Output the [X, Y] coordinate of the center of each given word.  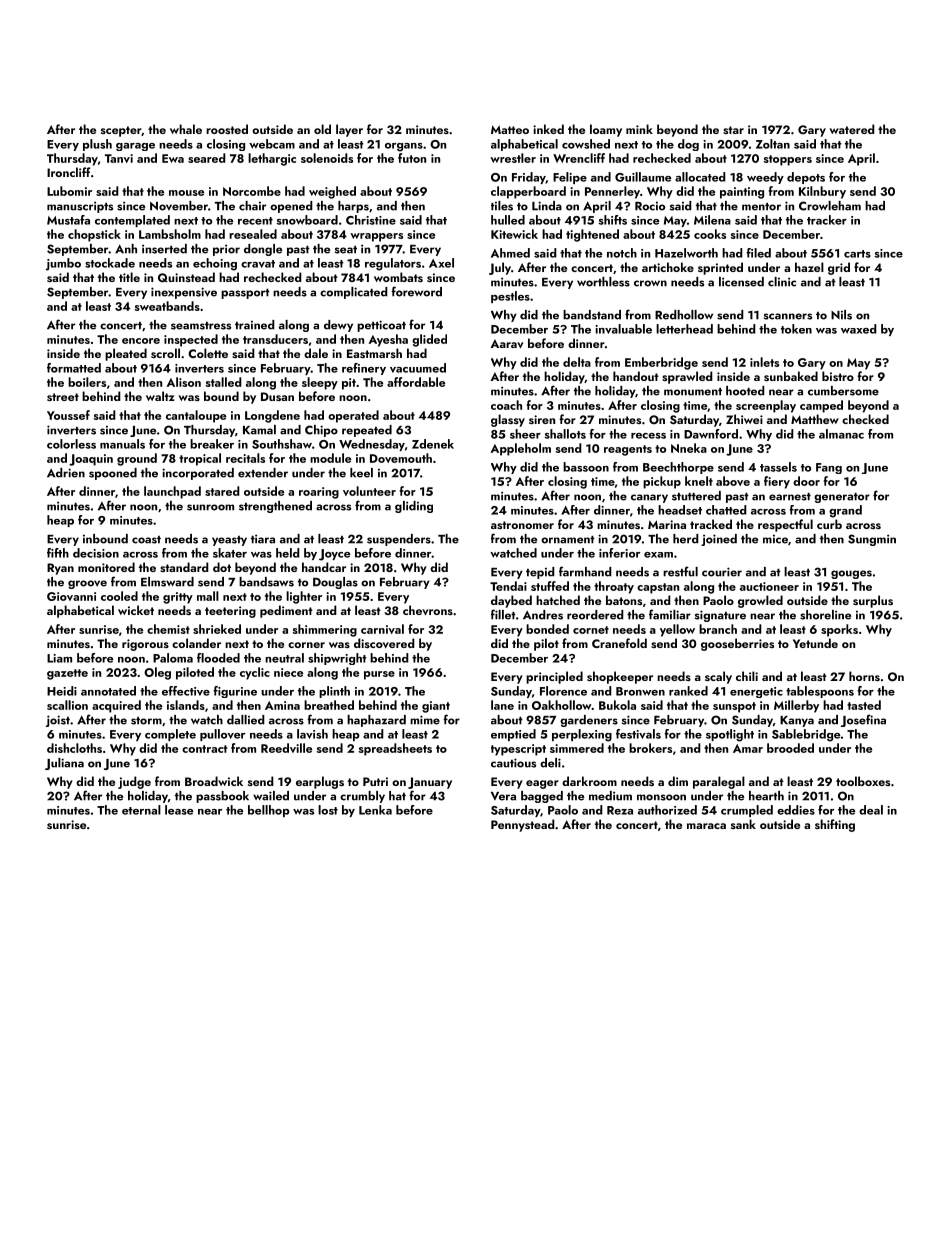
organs [404, 147]
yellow [677, 630]
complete [170, 735]
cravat [258, 264]
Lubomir [69, 191]
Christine [371, 220]
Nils [841, 315]
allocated [700, 177]
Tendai [508, 586]
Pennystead [523, 825]
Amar [748, 748]
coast [146, 540]
